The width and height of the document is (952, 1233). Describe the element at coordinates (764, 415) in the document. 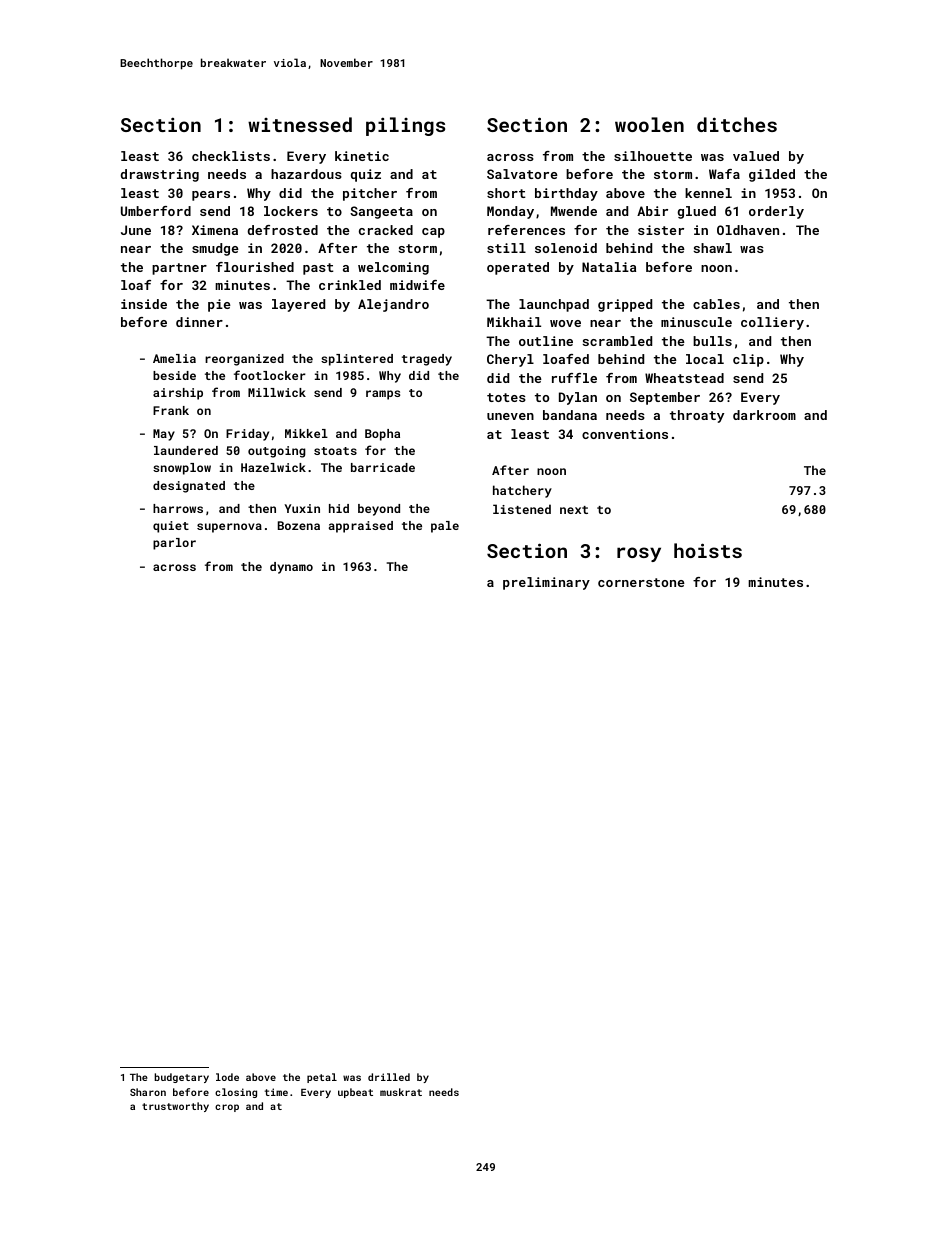

I see `darkroom` at that location.
